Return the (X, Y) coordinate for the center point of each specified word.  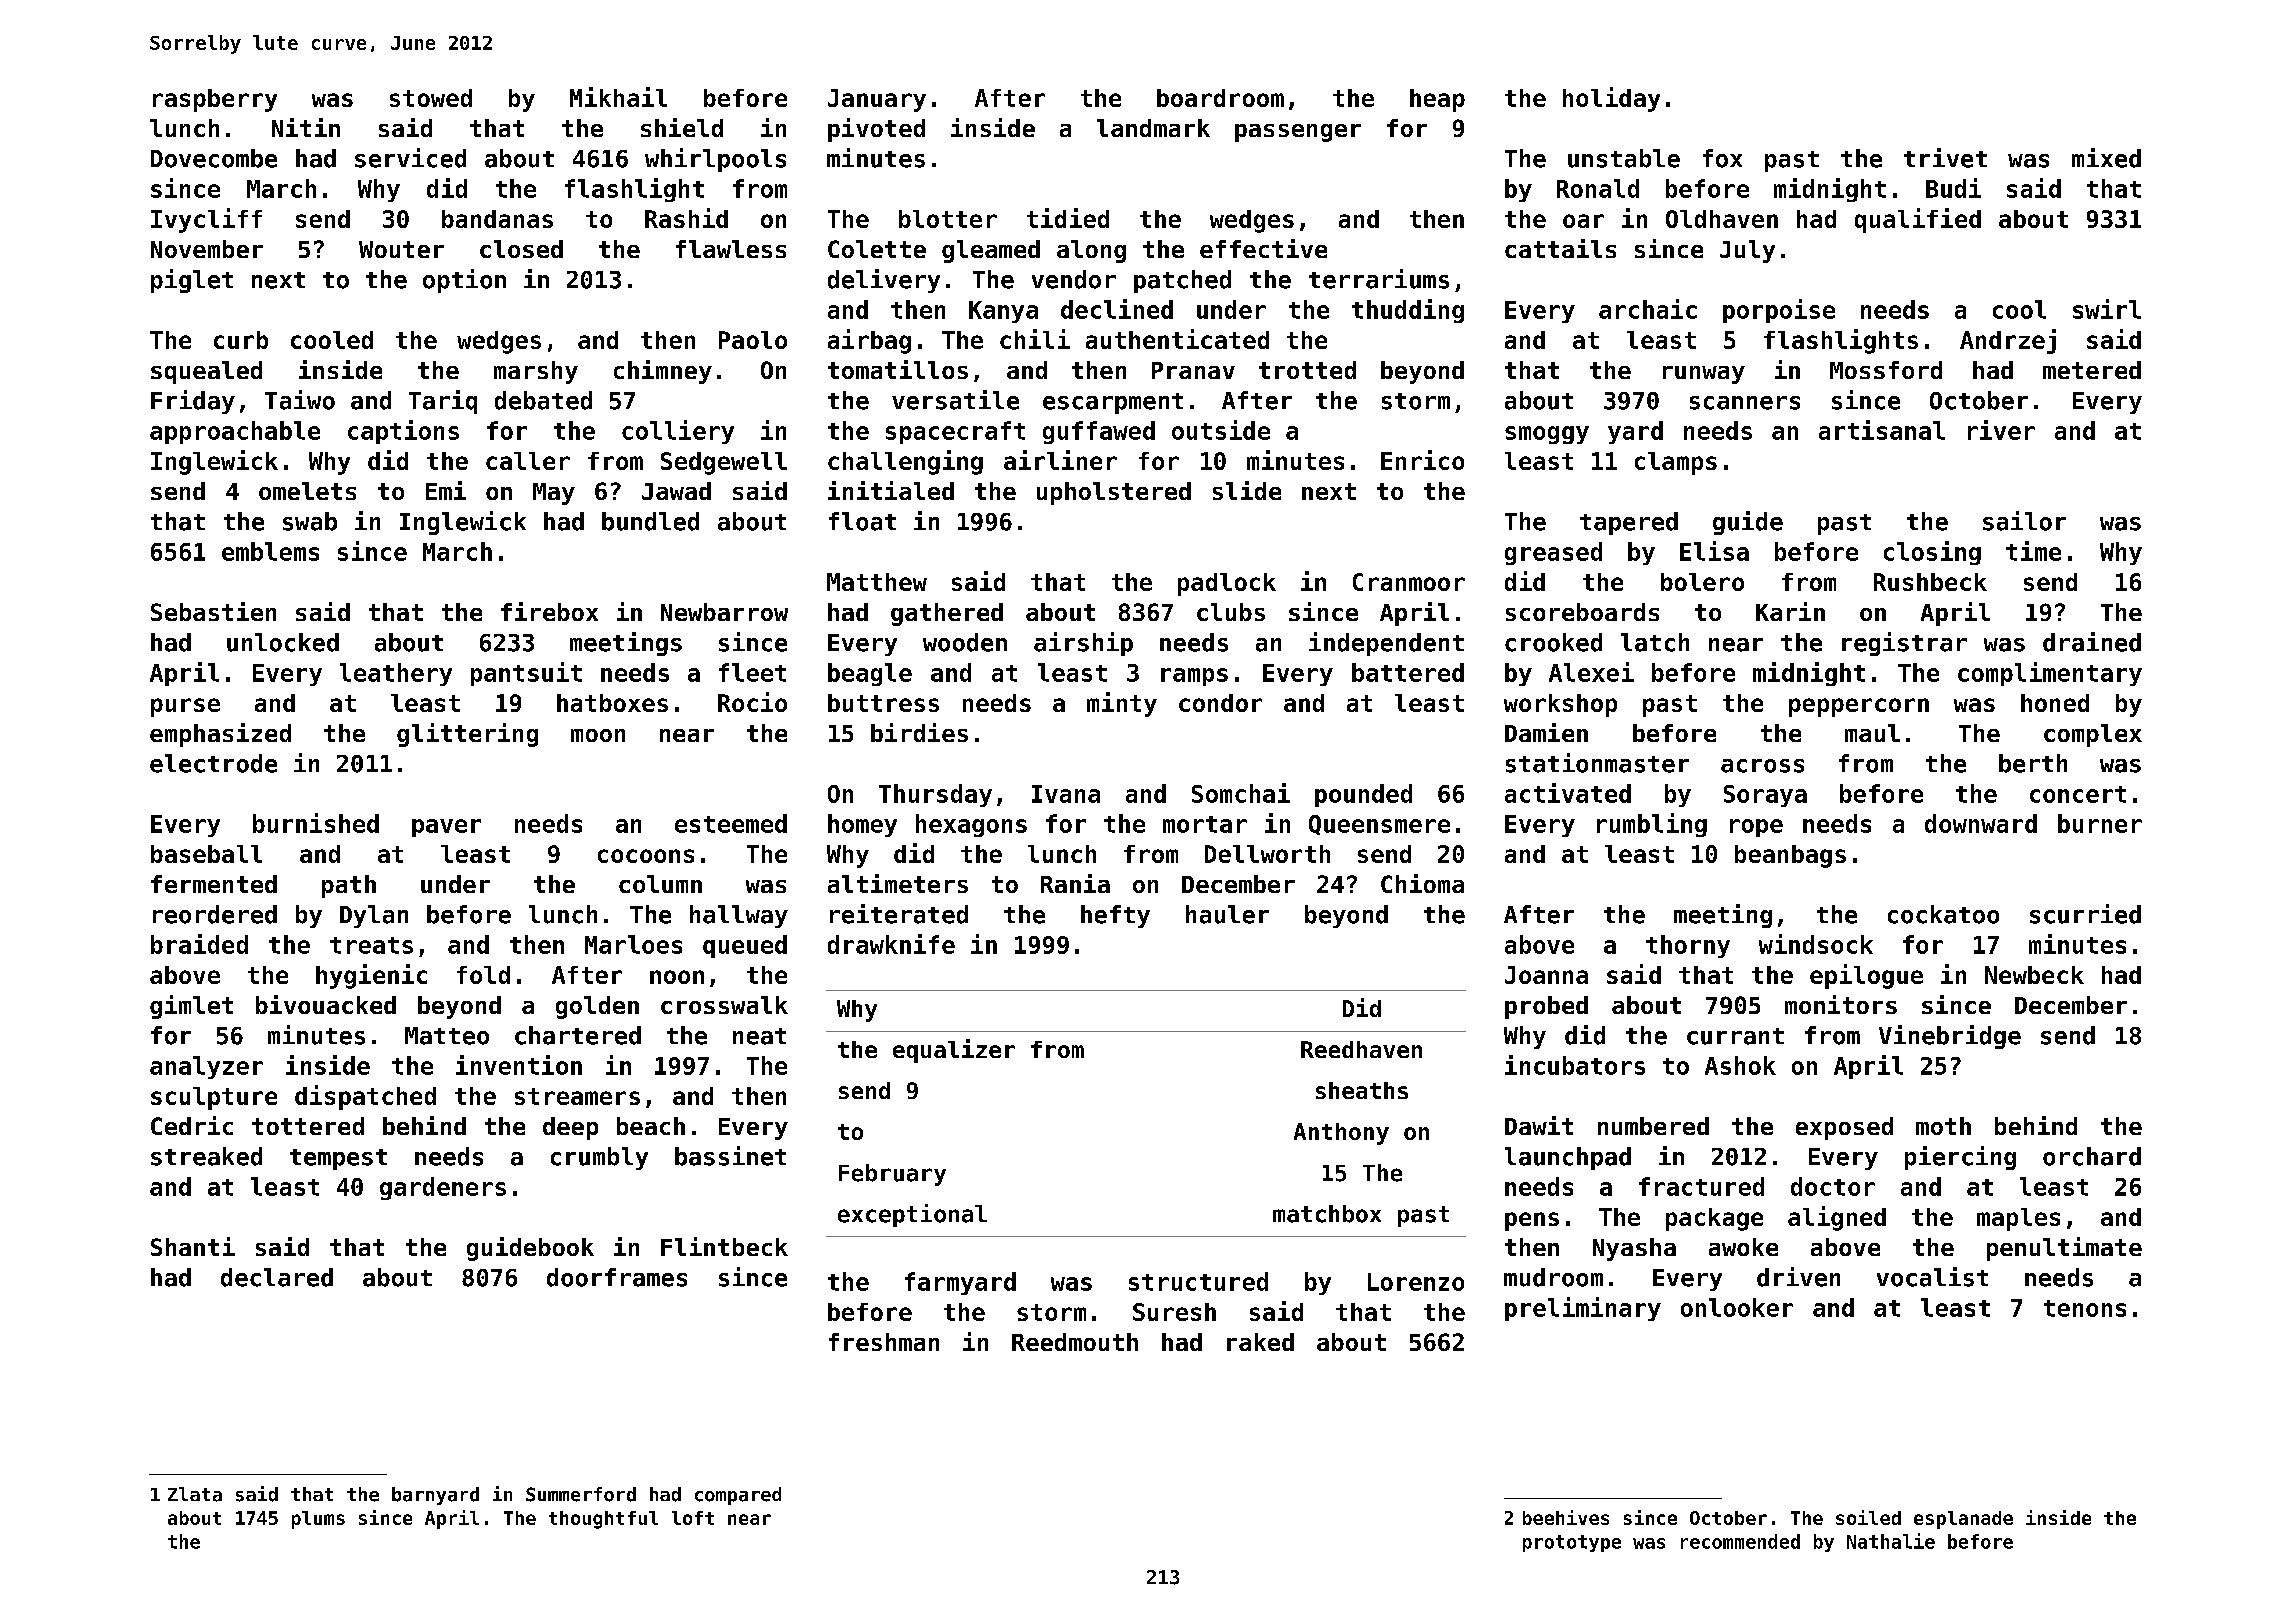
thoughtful (603, 1520)
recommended (1740, 1541)
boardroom (1220, 98)
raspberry (215, 100)
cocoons (646, 856)
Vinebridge (1950, 1037)
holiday (1611, 99)
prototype (1572, 1543)
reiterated (899, 914)
